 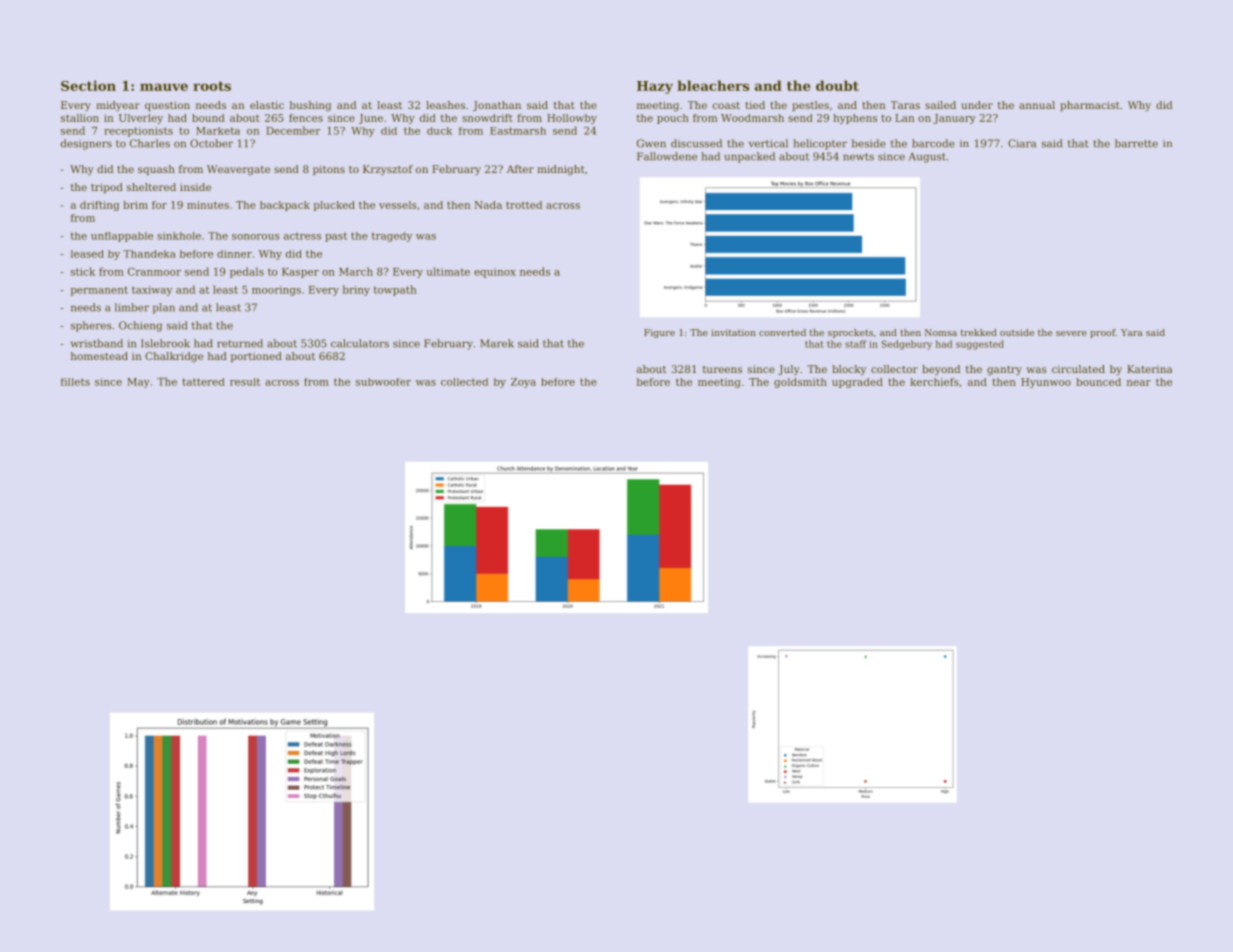 I want to click on Chalkridge, so click(x=174, y=357).
